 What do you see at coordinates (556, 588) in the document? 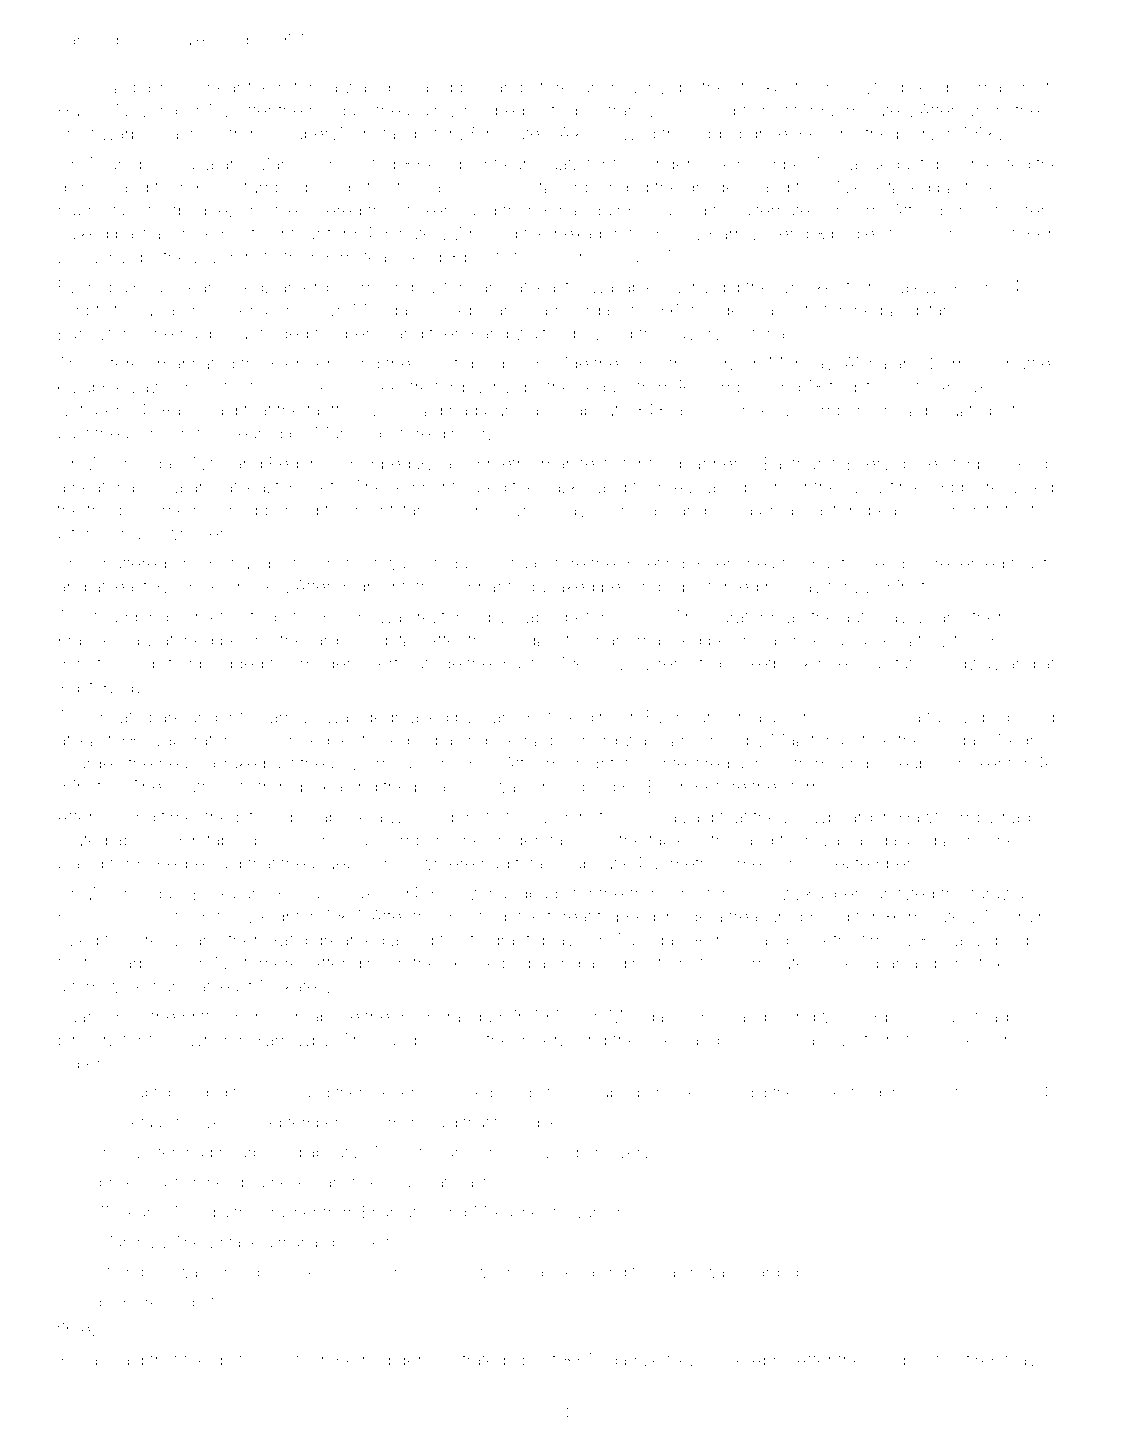
I see `squeaked` at bounding box center [556, 588].
